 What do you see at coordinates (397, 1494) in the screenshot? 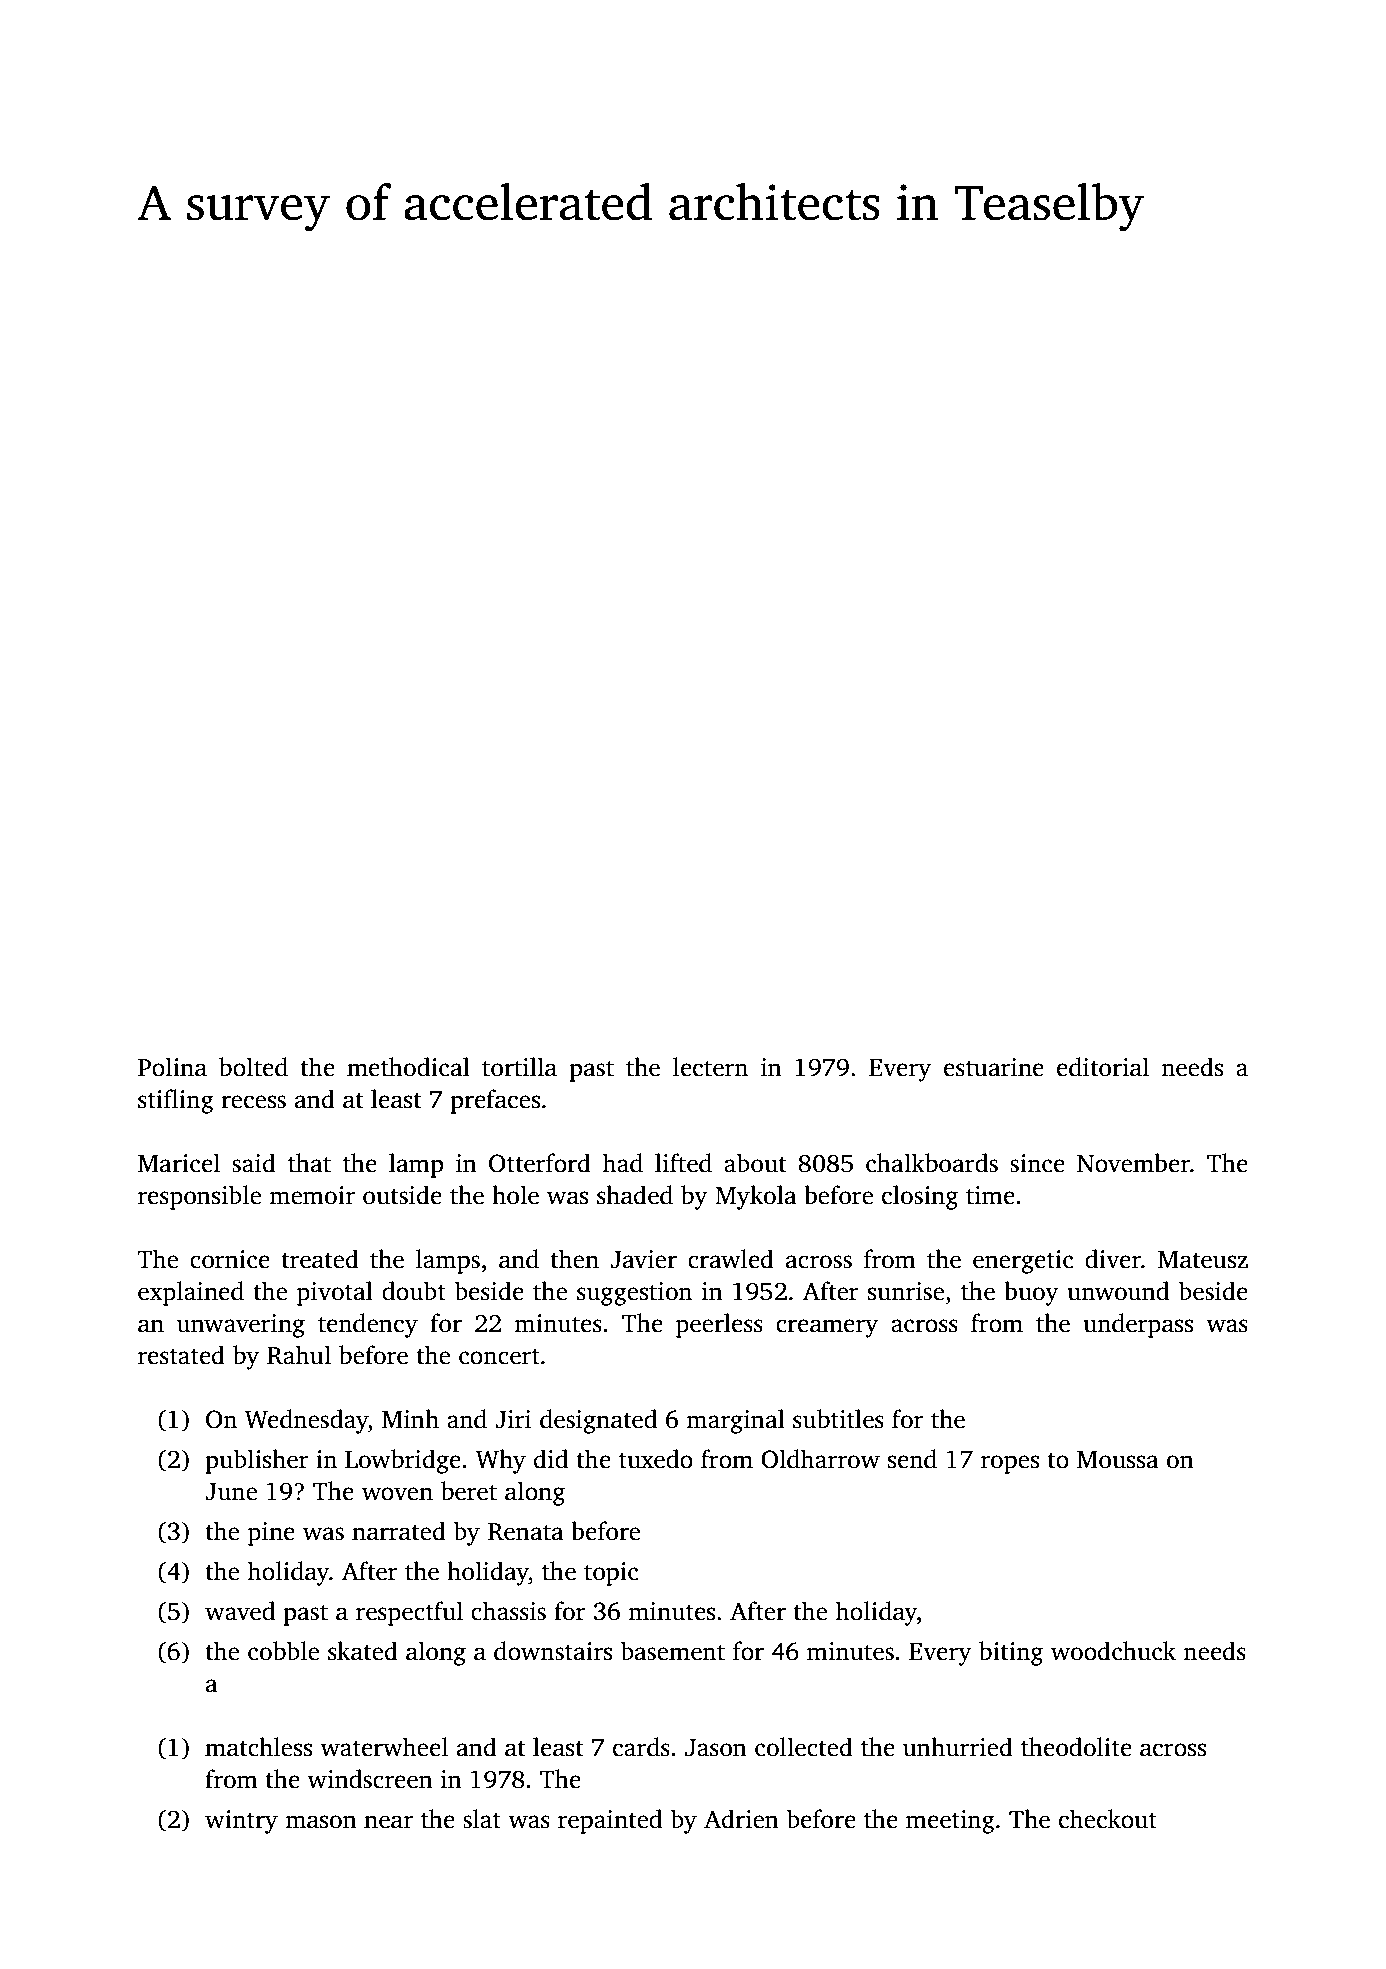
I see `woven` at bounding box center [397, 1494].
